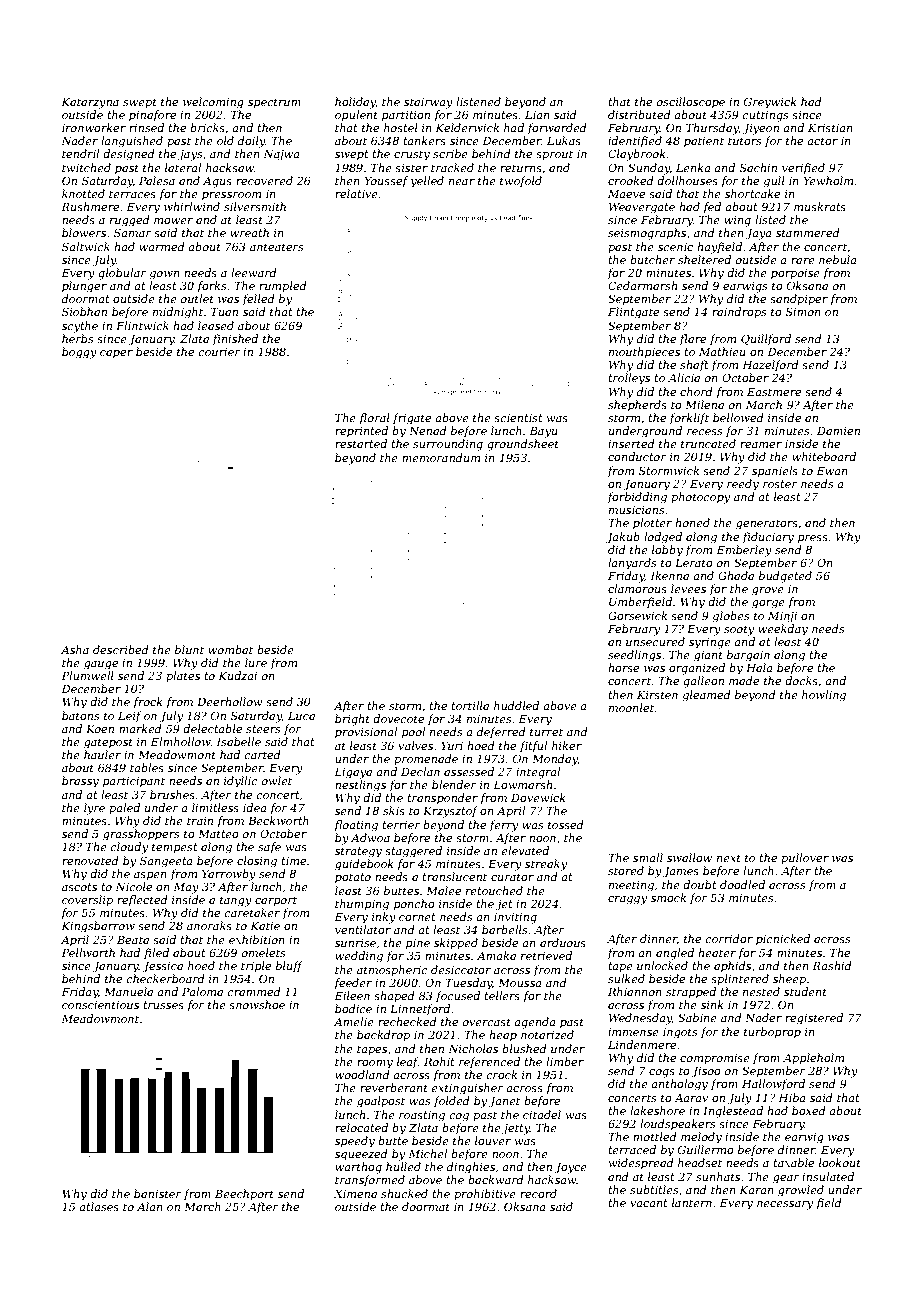  Describe the element at coordinates (352, 720) in the image. I see `bright` at that location.
